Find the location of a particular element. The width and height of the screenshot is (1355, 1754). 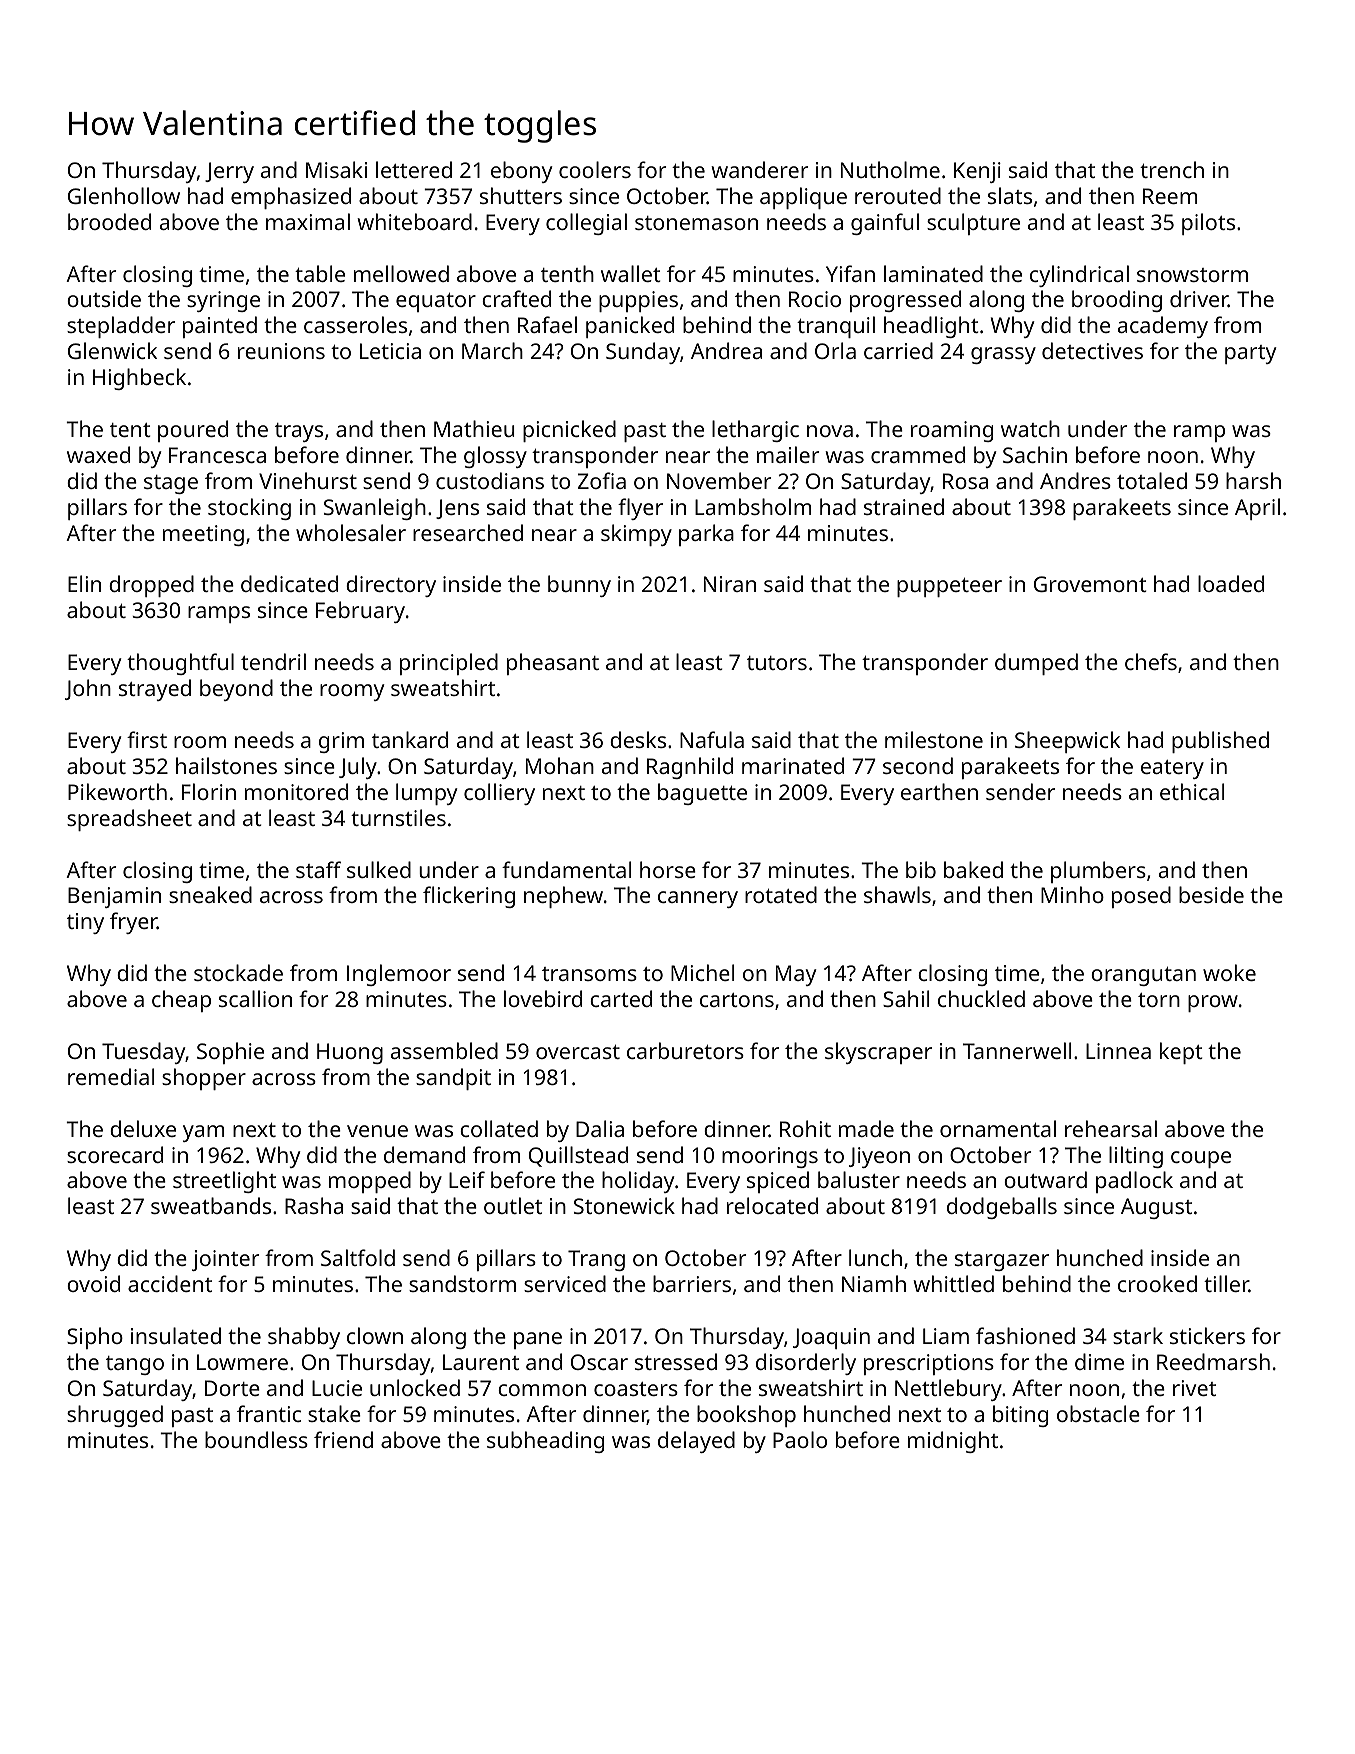

principled is located at coordinates (449, 664).
